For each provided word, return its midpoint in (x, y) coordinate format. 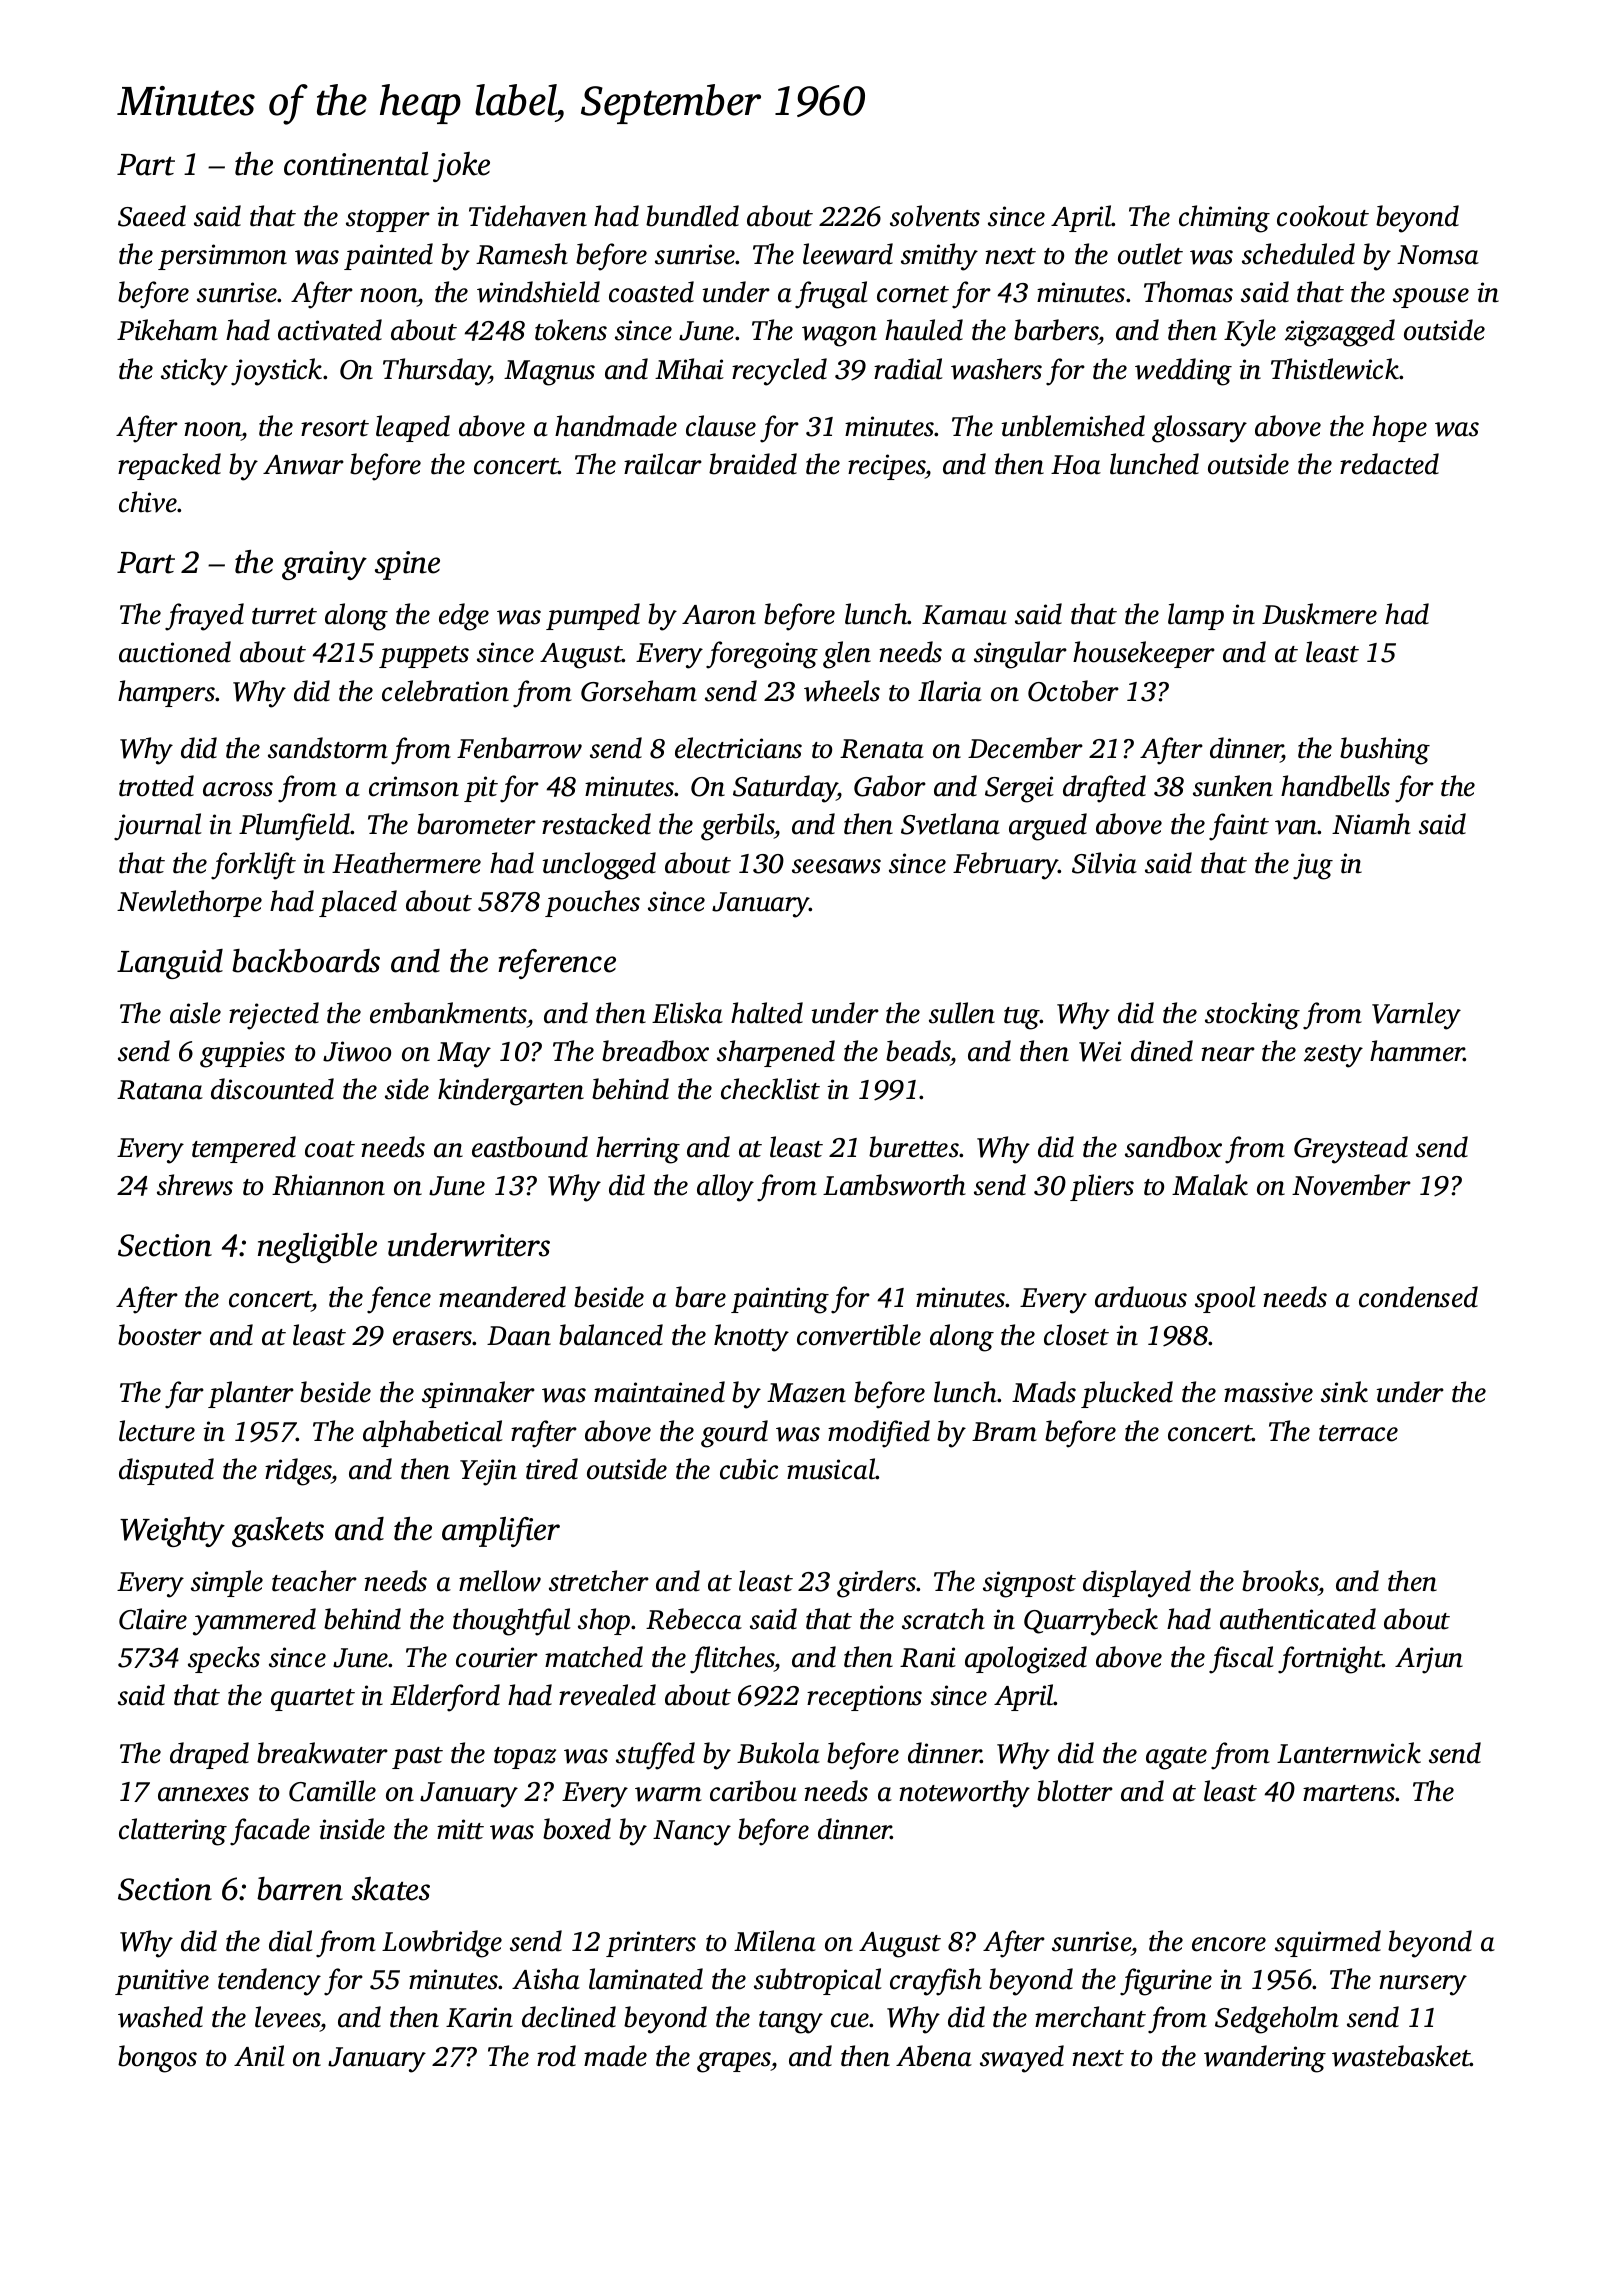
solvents (935, 216)
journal (158, 827)
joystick (276, 372)
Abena (934, 2056)
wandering (1265, 2059)
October (1073, 691)
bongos (157, 2059)
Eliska (687, 1013)
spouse (1431, 298)
